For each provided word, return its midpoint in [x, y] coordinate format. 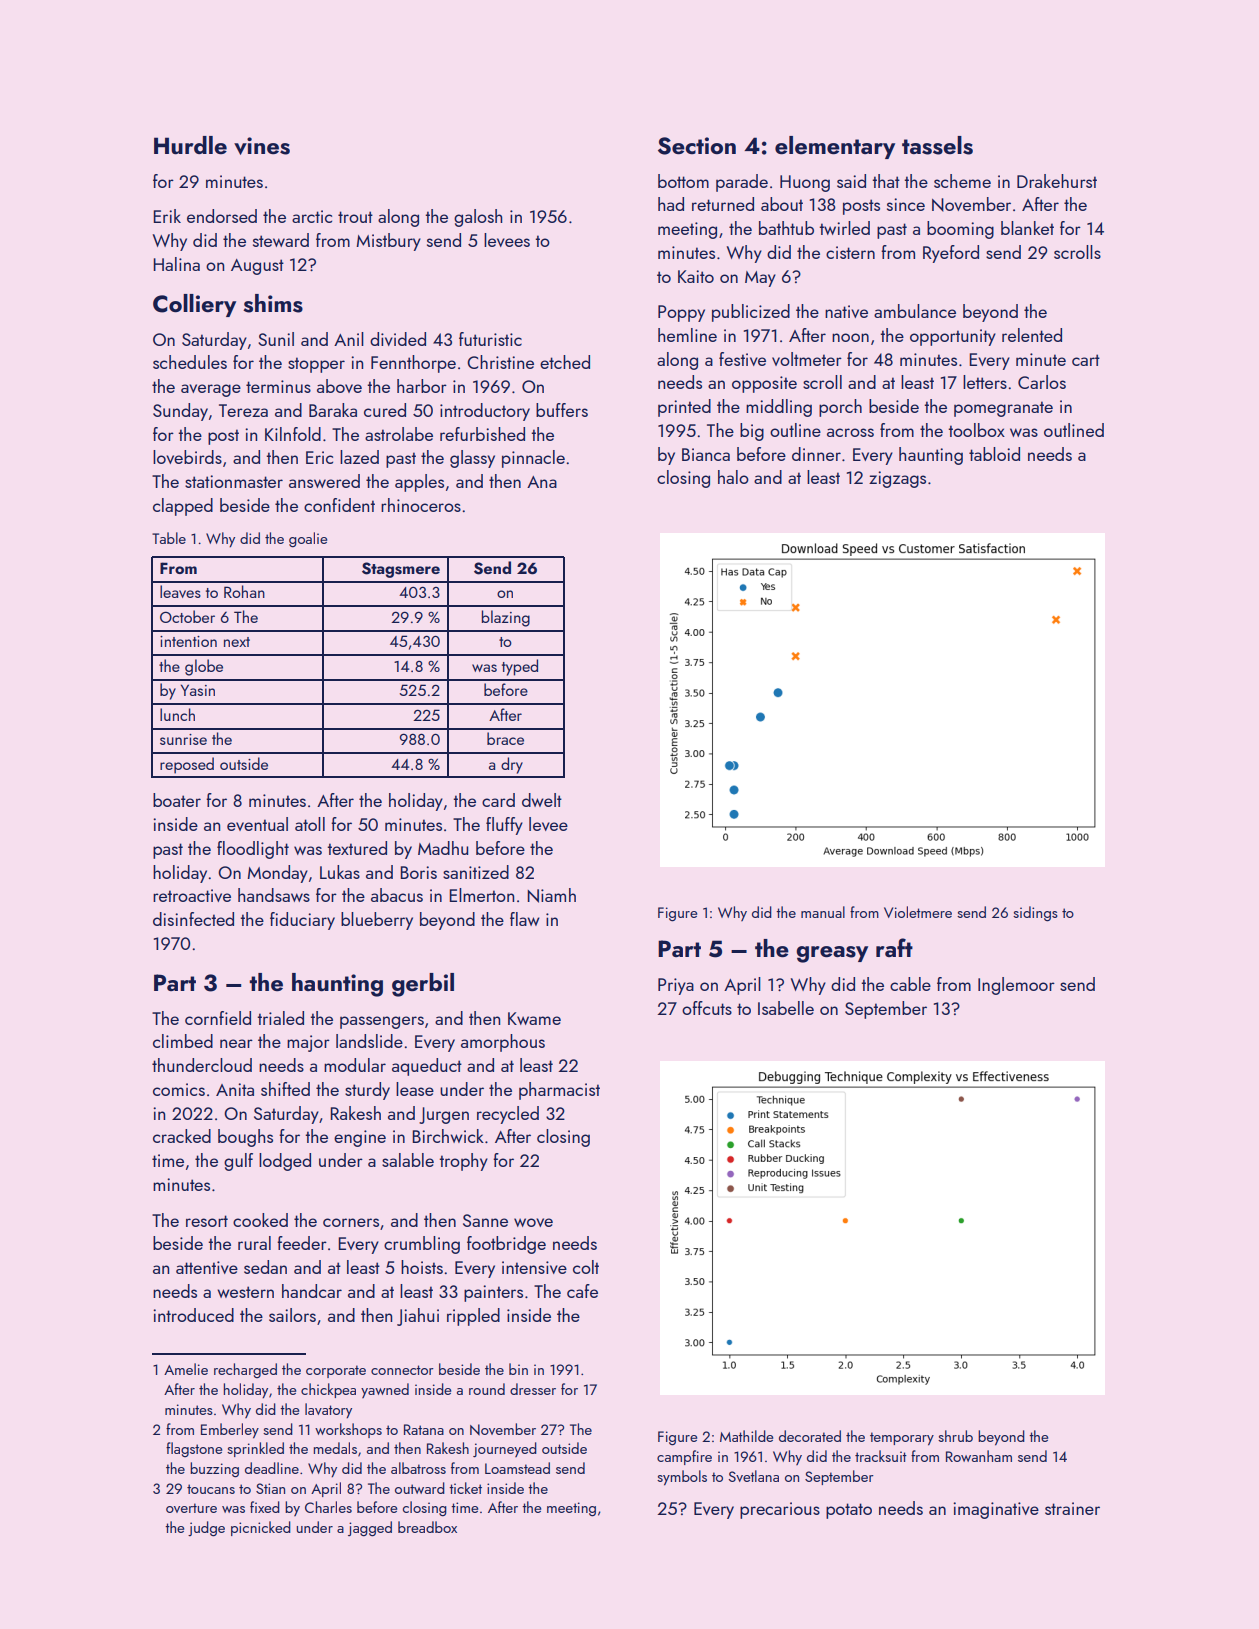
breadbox [427, 1527]
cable [910, 984]
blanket [1027, 228]
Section [697, 146]
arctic [312, 216]
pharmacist [559, 1091]
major [308, 1043]
